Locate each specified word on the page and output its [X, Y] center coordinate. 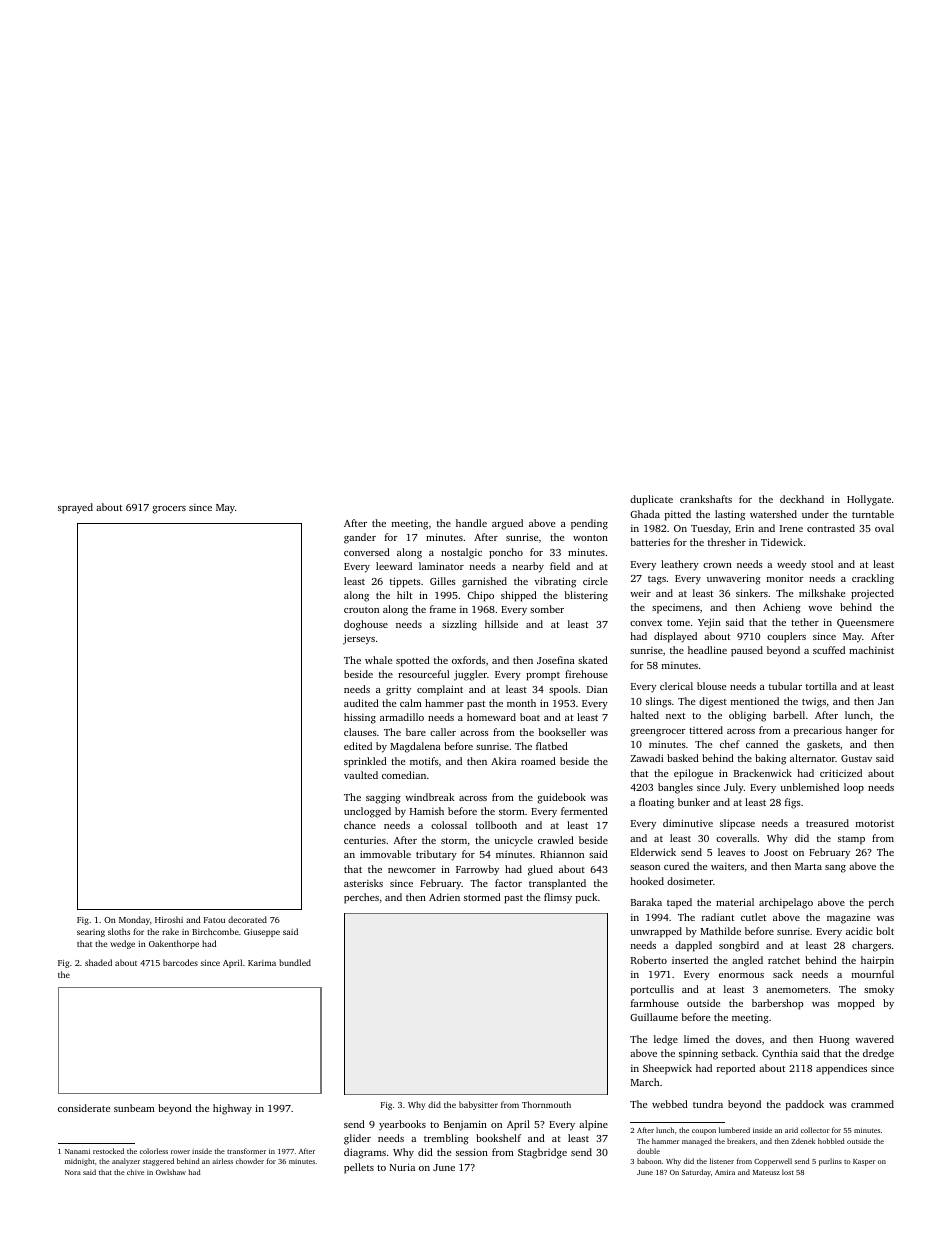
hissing [360, 718]
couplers [786, 637]
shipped [519, 596]
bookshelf [498, 1138]
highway [232, 1109]
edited [358, 746]
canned [762, 744]
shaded [98, 962]
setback [739, 1053]
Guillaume [654, 1017]
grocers [169, 510]
